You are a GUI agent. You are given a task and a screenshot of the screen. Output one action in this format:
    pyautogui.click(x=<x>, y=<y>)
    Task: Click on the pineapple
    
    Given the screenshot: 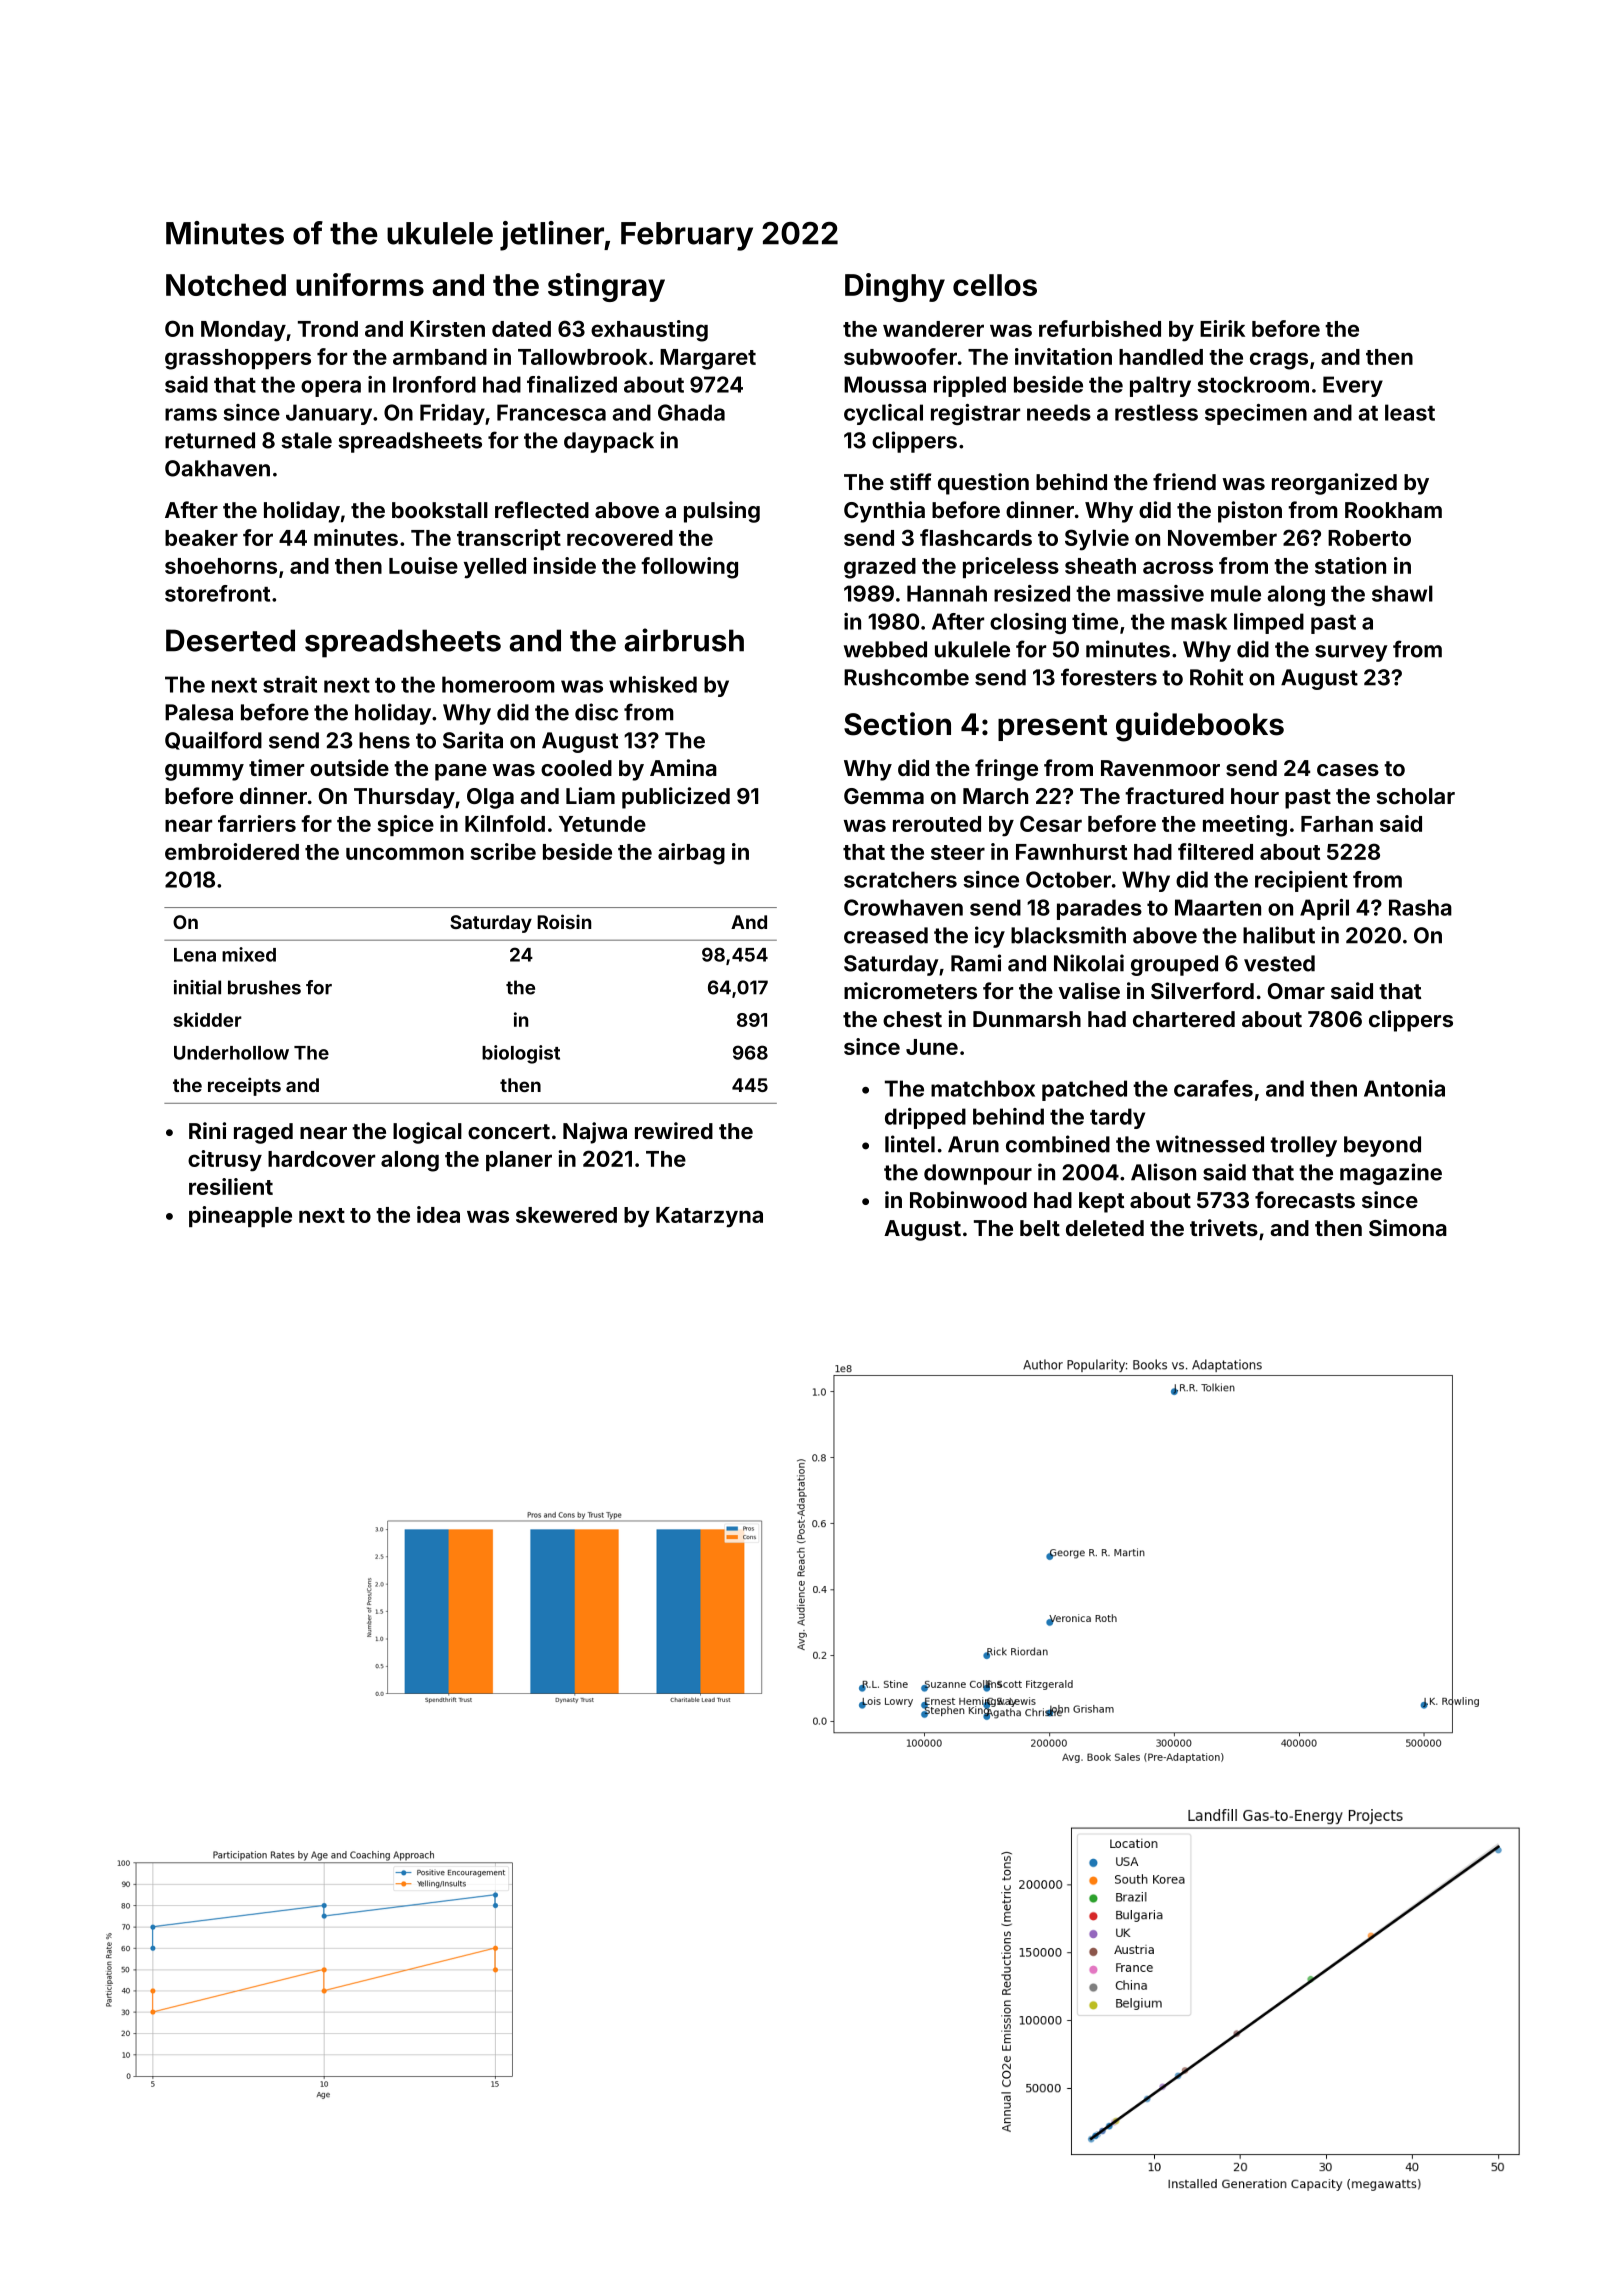 What is the action you would take?
    pyautogui.click(x=240, y=1216)
